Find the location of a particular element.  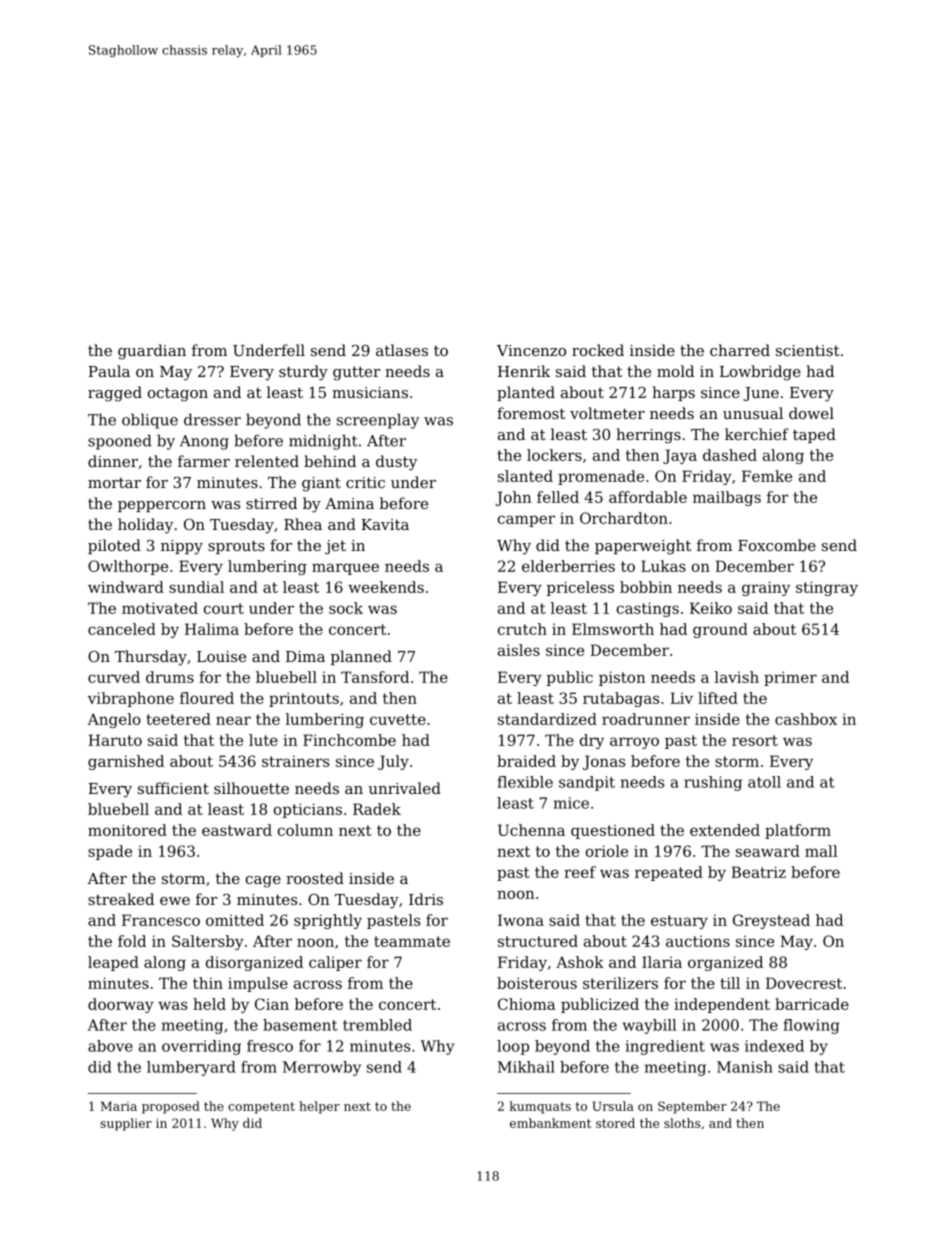

teammate is located at coordinates (412, 941).
